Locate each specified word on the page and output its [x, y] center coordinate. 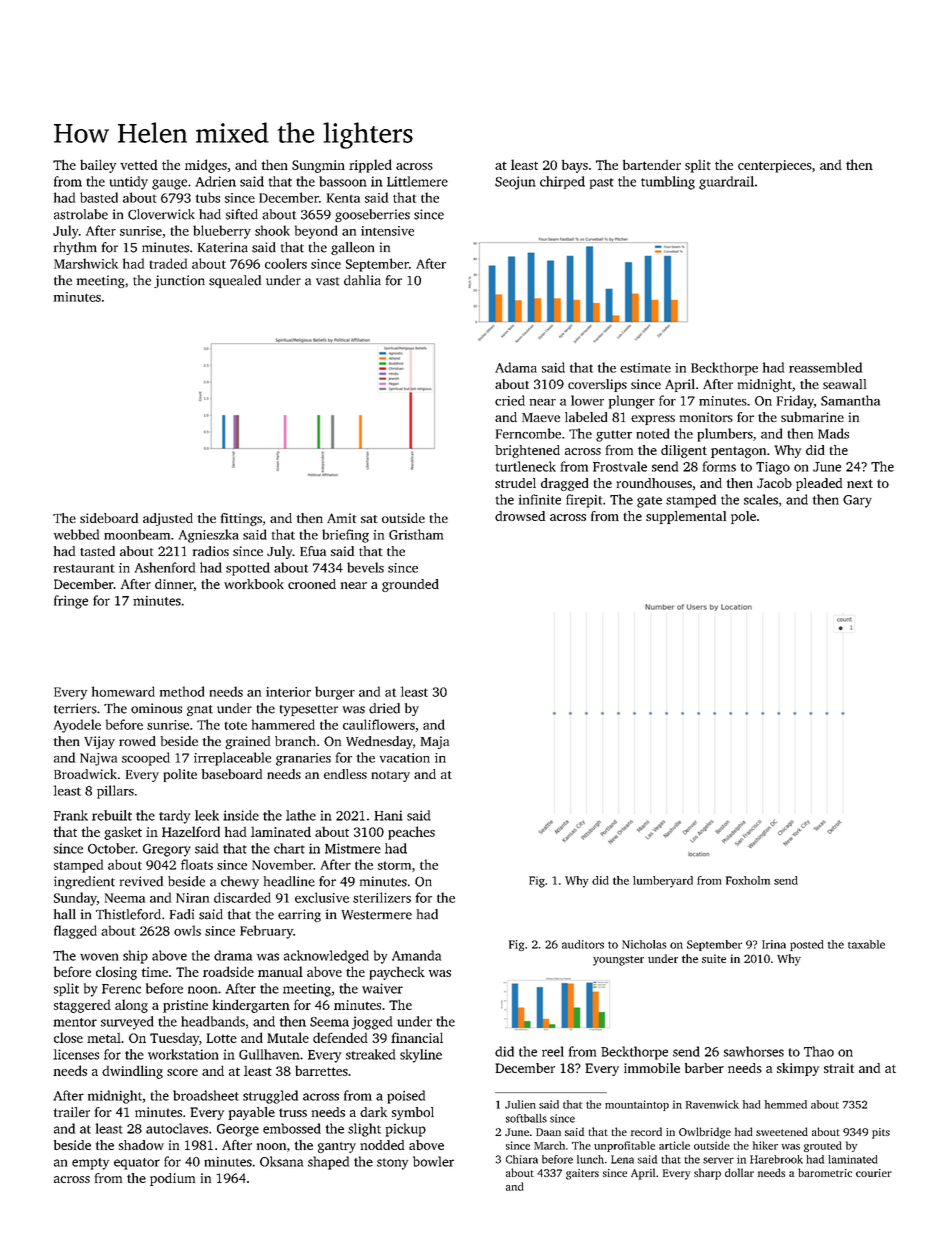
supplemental [686, 517]
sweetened [782, 1131]
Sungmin [318, 166]
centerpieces [775, 166]
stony [392, 1164]
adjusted [168, 519]
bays [575, 166]
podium [172, 1179]
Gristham [416, 534]
